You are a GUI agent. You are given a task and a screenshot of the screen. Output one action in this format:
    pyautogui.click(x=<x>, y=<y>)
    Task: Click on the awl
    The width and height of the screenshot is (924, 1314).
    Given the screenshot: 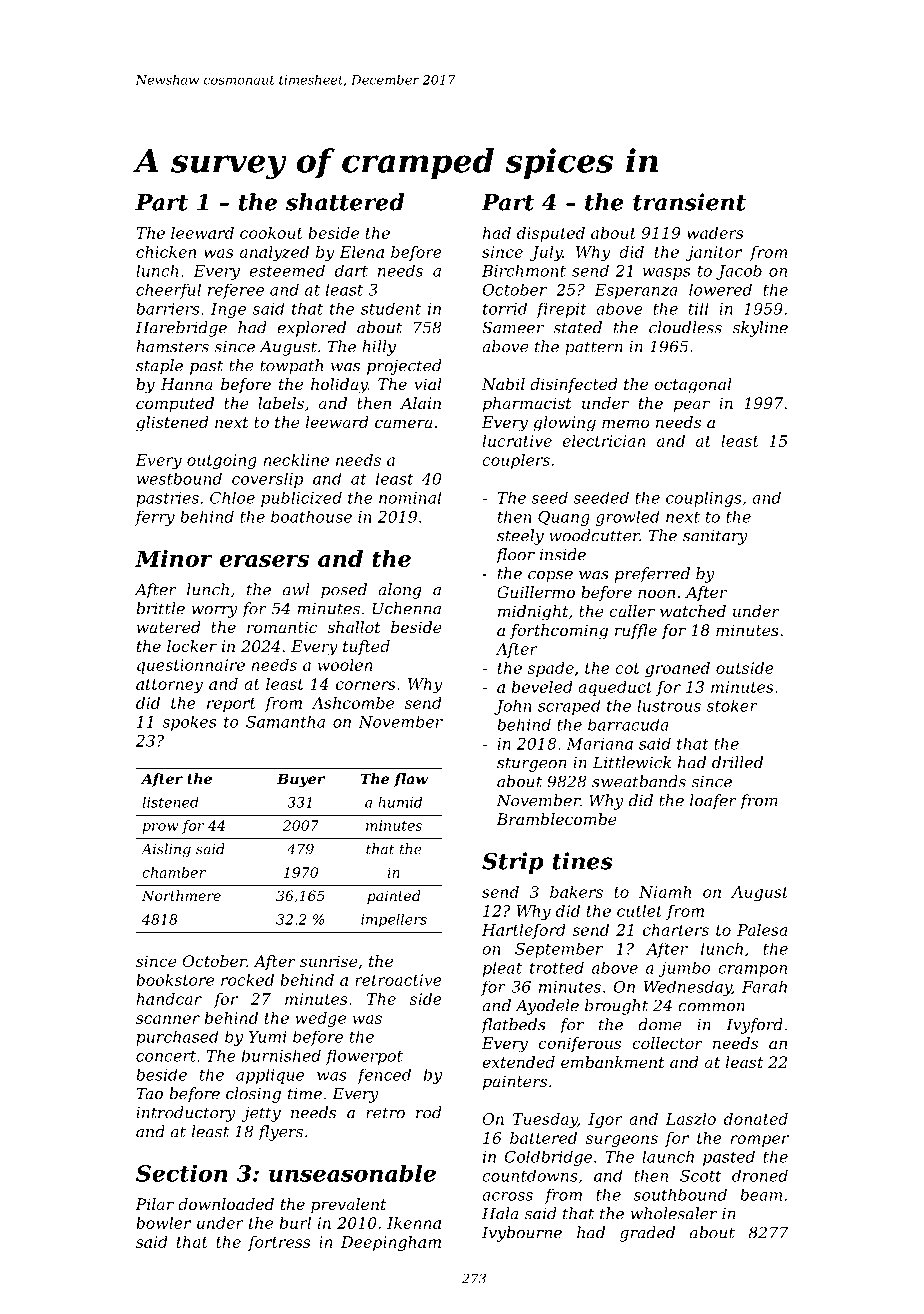 What is the action you would take?
    pyautogui.click(x=296, y=589)
